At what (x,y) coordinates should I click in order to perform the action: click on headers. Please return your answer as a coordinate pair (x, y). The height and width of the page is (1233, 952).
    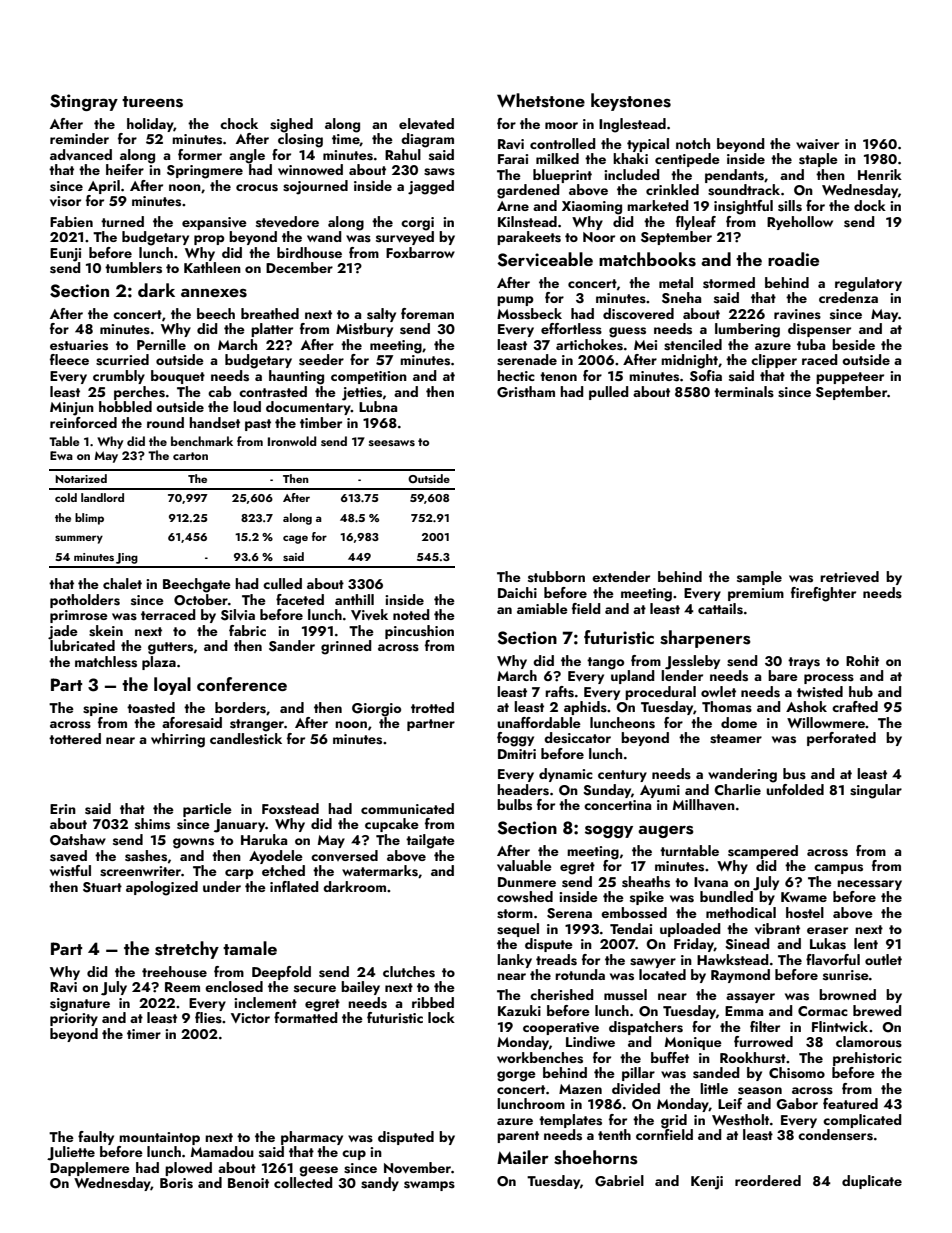
    Looking at the image, I should click on (523, 790).
